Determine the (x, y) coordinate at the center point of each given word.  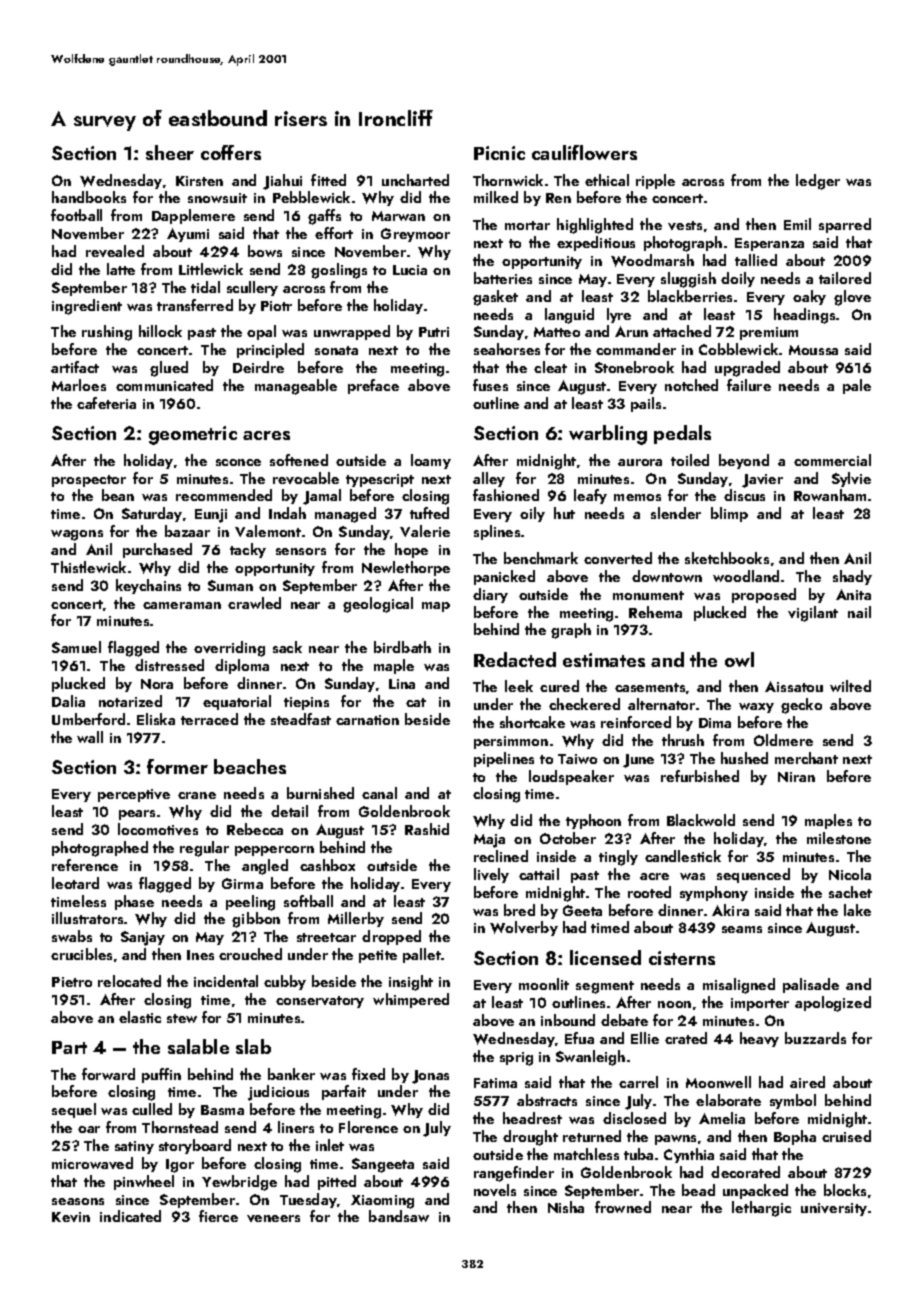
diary (490, 595)
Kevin (71, 1217)
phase (134, 902)
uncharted (415, 180)
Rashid (427, 829)
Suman (230, 585)
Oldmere (783, 740)
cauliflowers (584, 152)
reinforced (636, 722)
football (76, 215)
